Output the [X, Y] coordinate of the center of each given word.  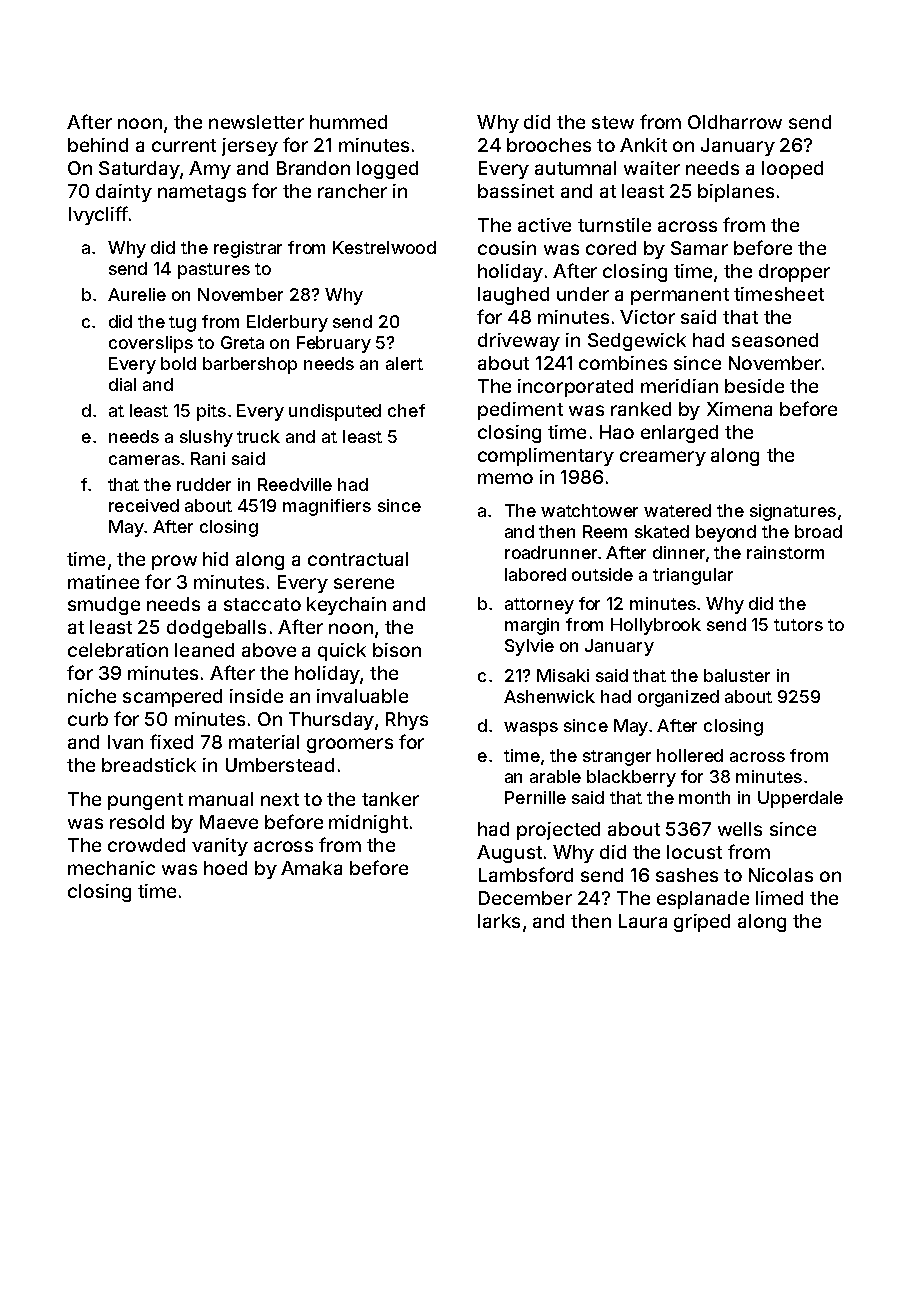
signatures [793, 512]
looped [792, 170]
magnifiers [327, 507]
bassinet [516, 191]
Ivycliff [98, 215]
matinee [103, 582]
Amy [210, 170]
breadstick [149, 765]
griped [702, 923]
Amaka [311, 868]
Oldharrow [735, 122]
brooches [549, 145]
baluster [737, 675]
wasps [531, 729]
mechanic [111, 868]
